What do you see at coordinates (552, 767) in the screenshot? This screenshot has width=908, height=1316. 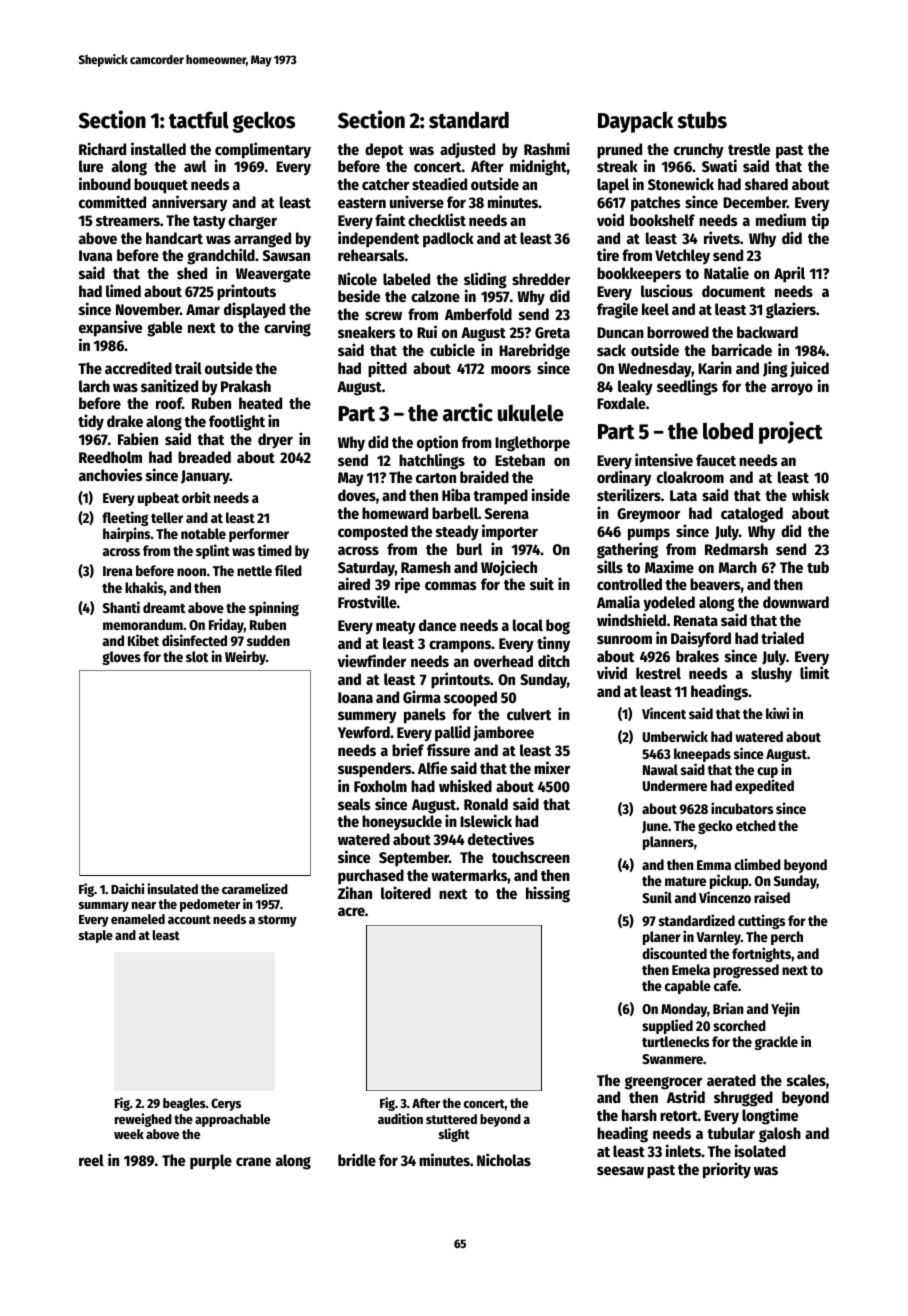 I see `mixer` at bounding box center [552, 767].
